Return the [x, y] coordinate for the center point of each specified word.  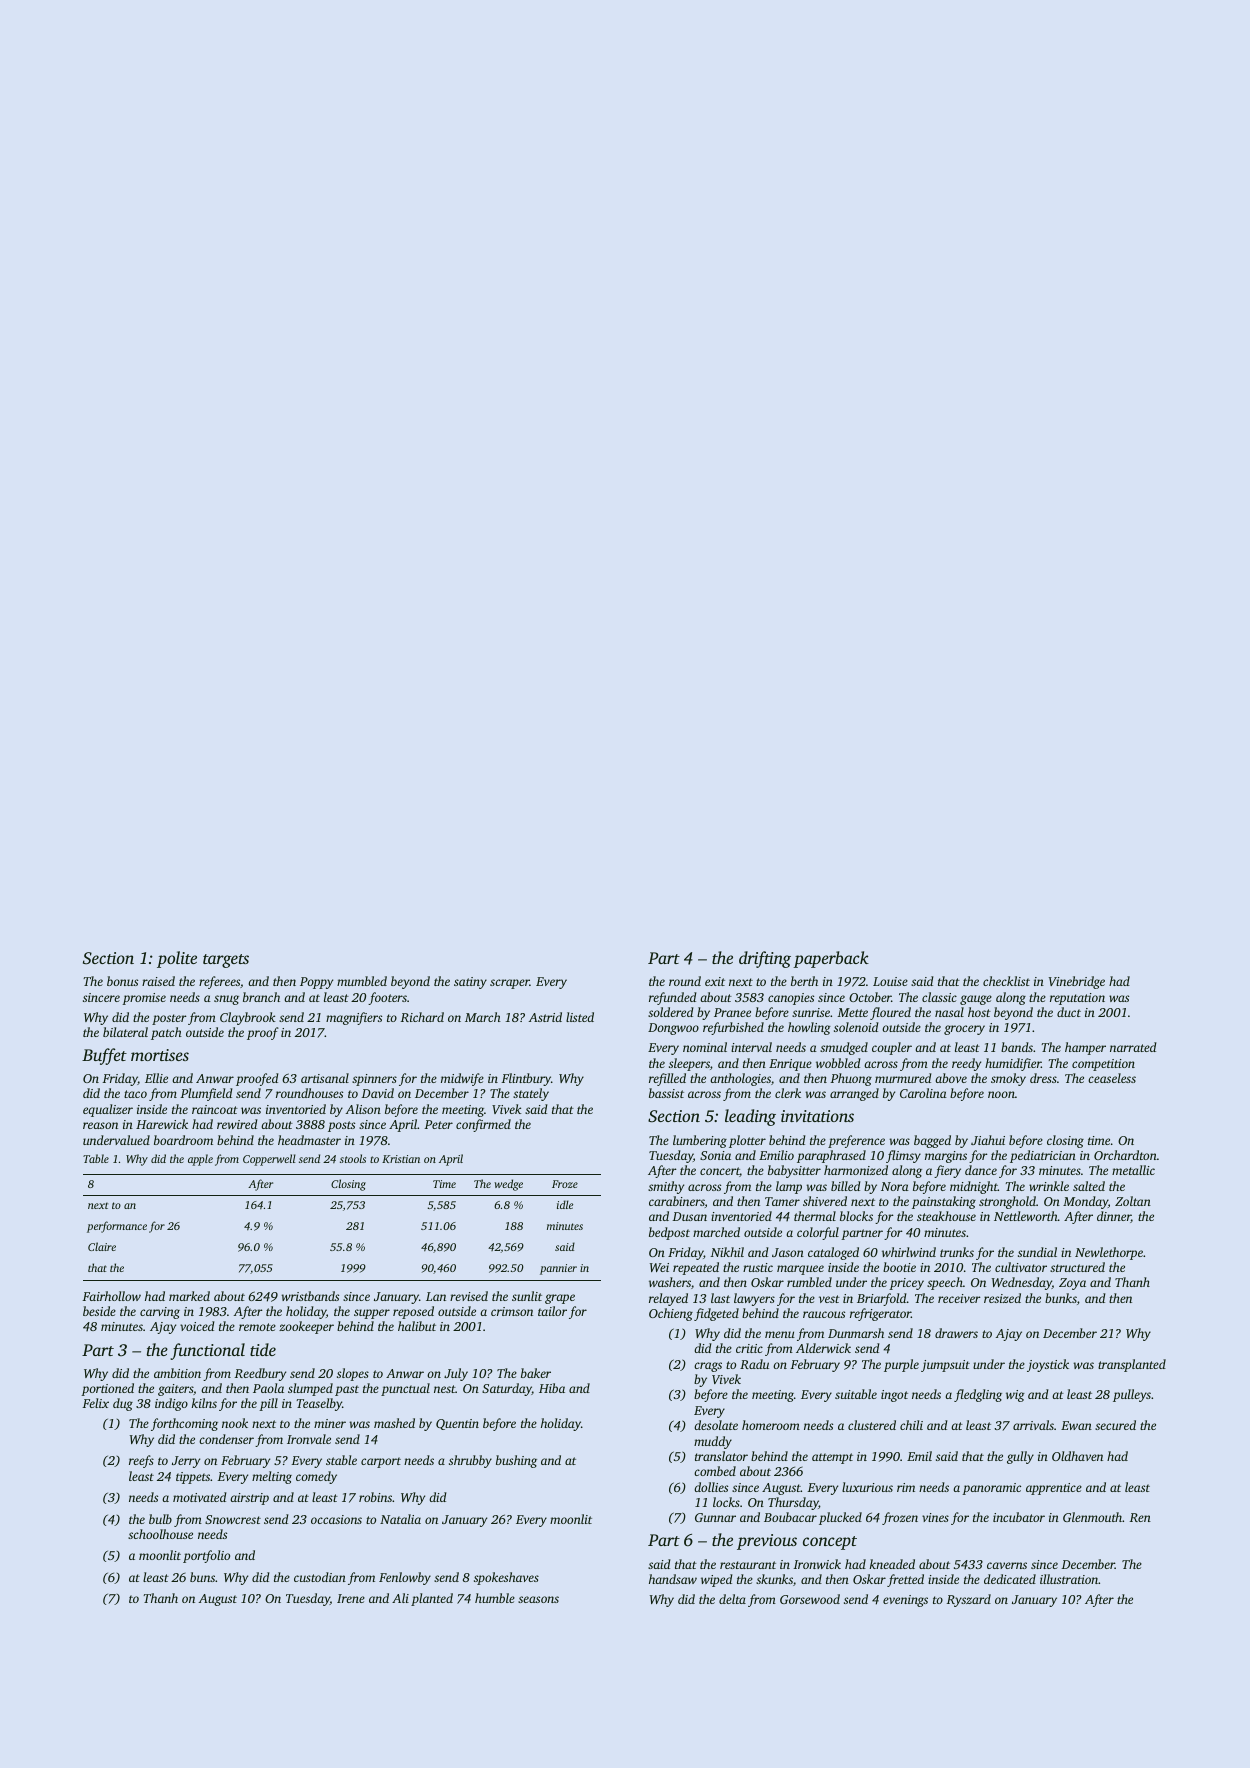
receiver [959, 1298]
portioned [107, 1389]
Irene [351, 1598]
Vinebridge [1077, 982]
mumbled [362, 981]
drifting [765, 959]
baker [536, 1373]
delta [732, 1599]
